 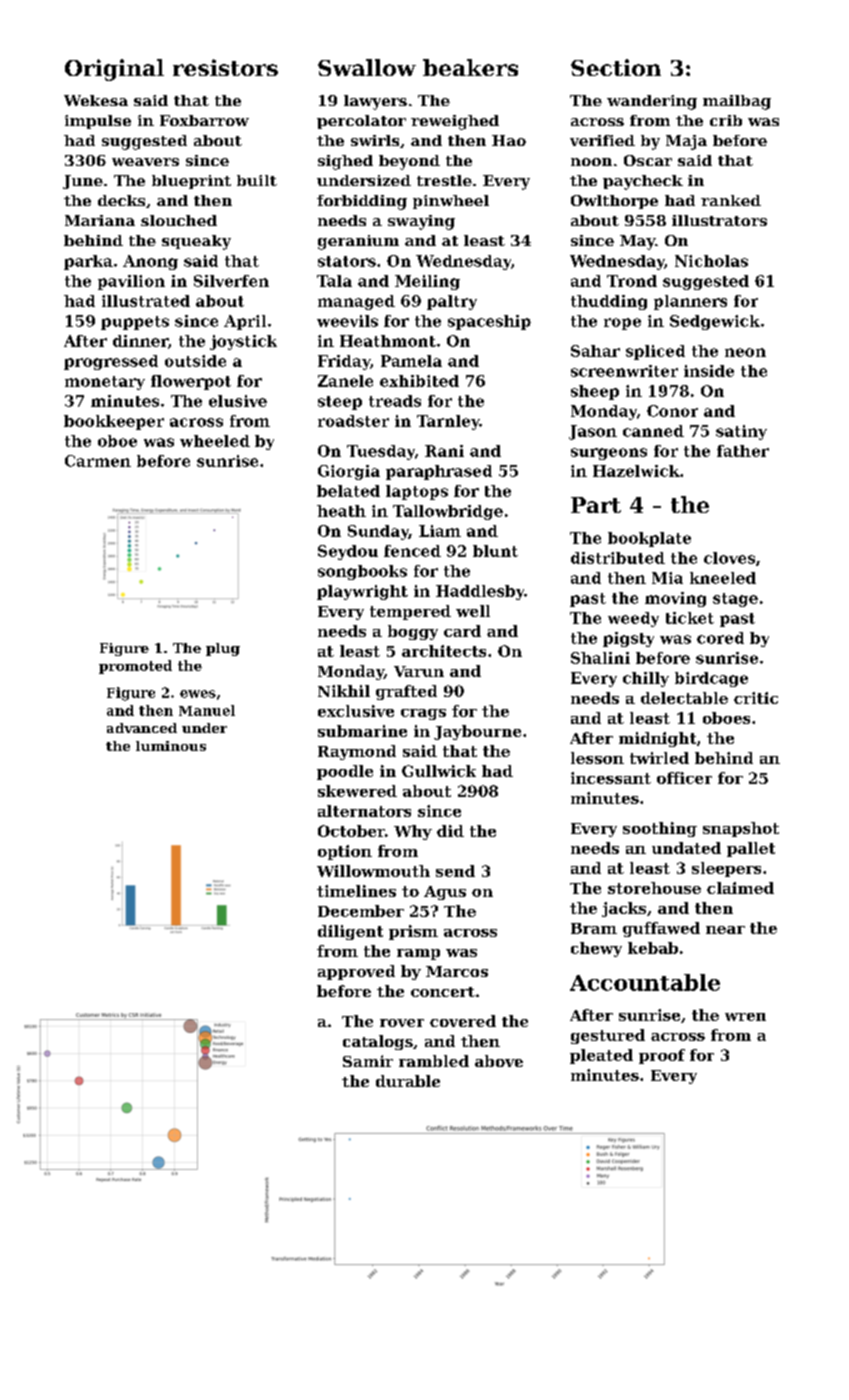 What do you see at coordinates (114, 422) in the image?
I see `bookkeeper` at bounding box center [114, 422].
